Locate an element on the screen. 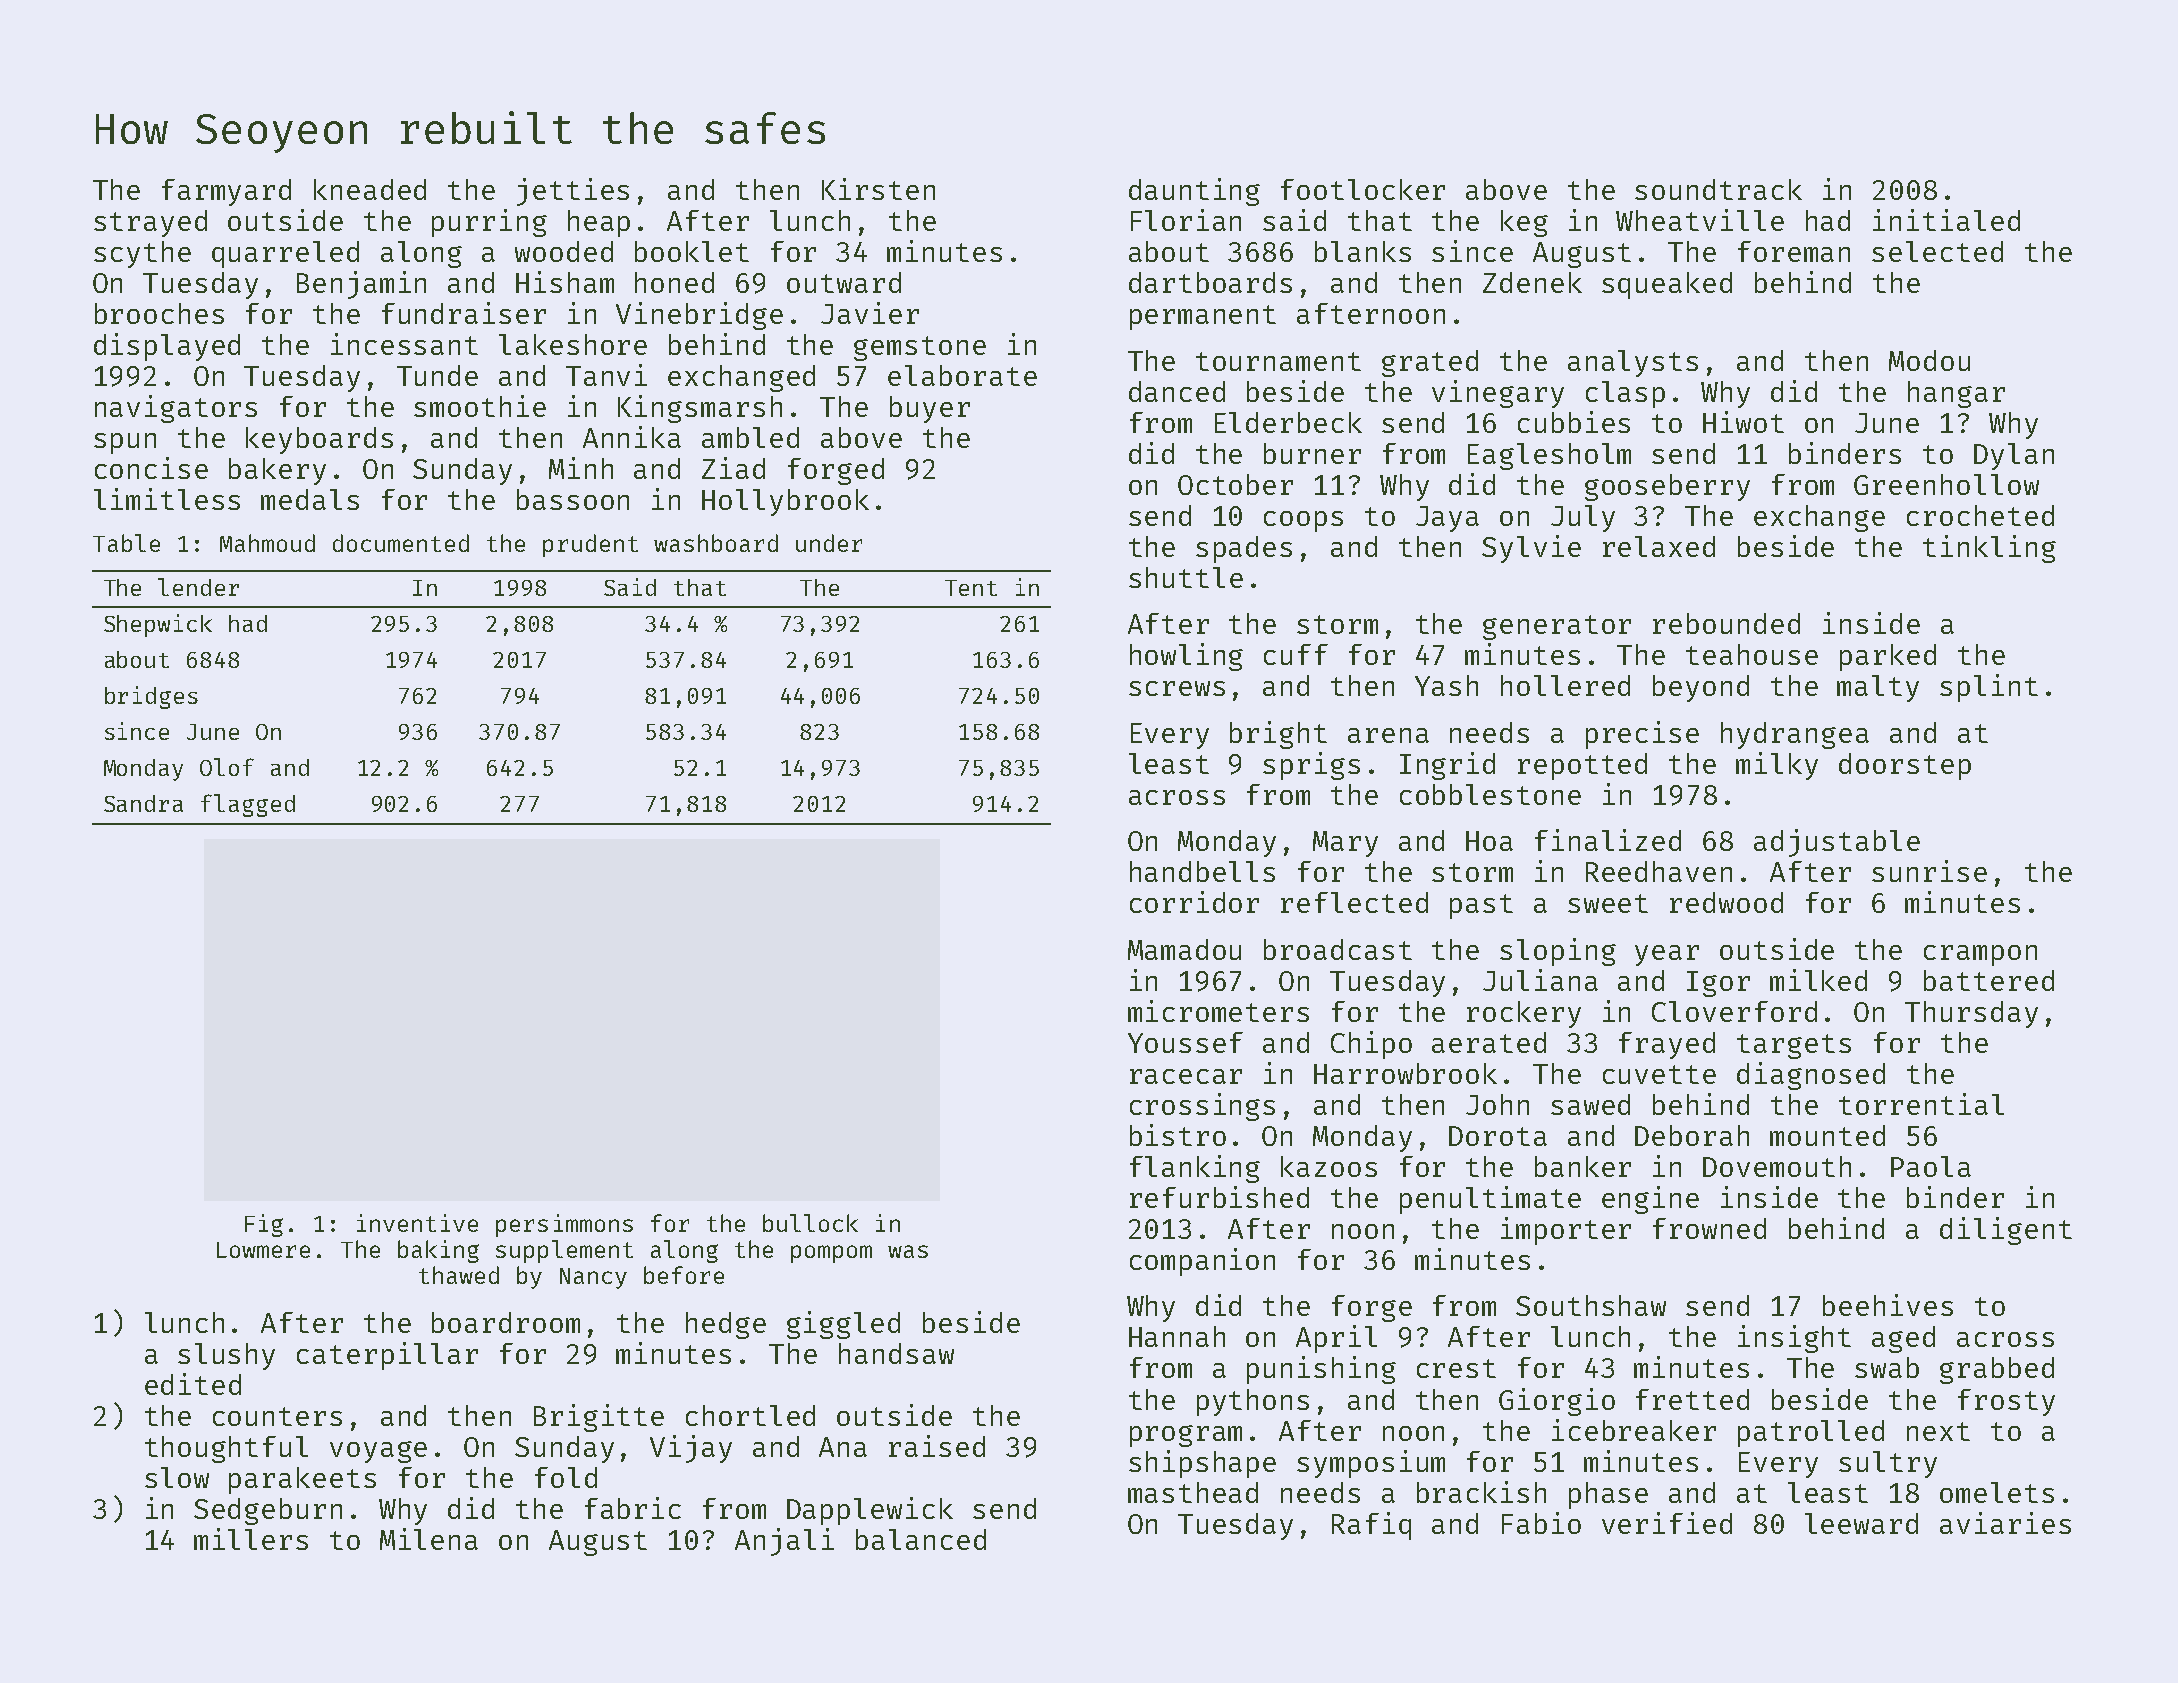 The width and height of the screenshot is (2178, 1683). dartboards is located at coordinates (1210, 282).
